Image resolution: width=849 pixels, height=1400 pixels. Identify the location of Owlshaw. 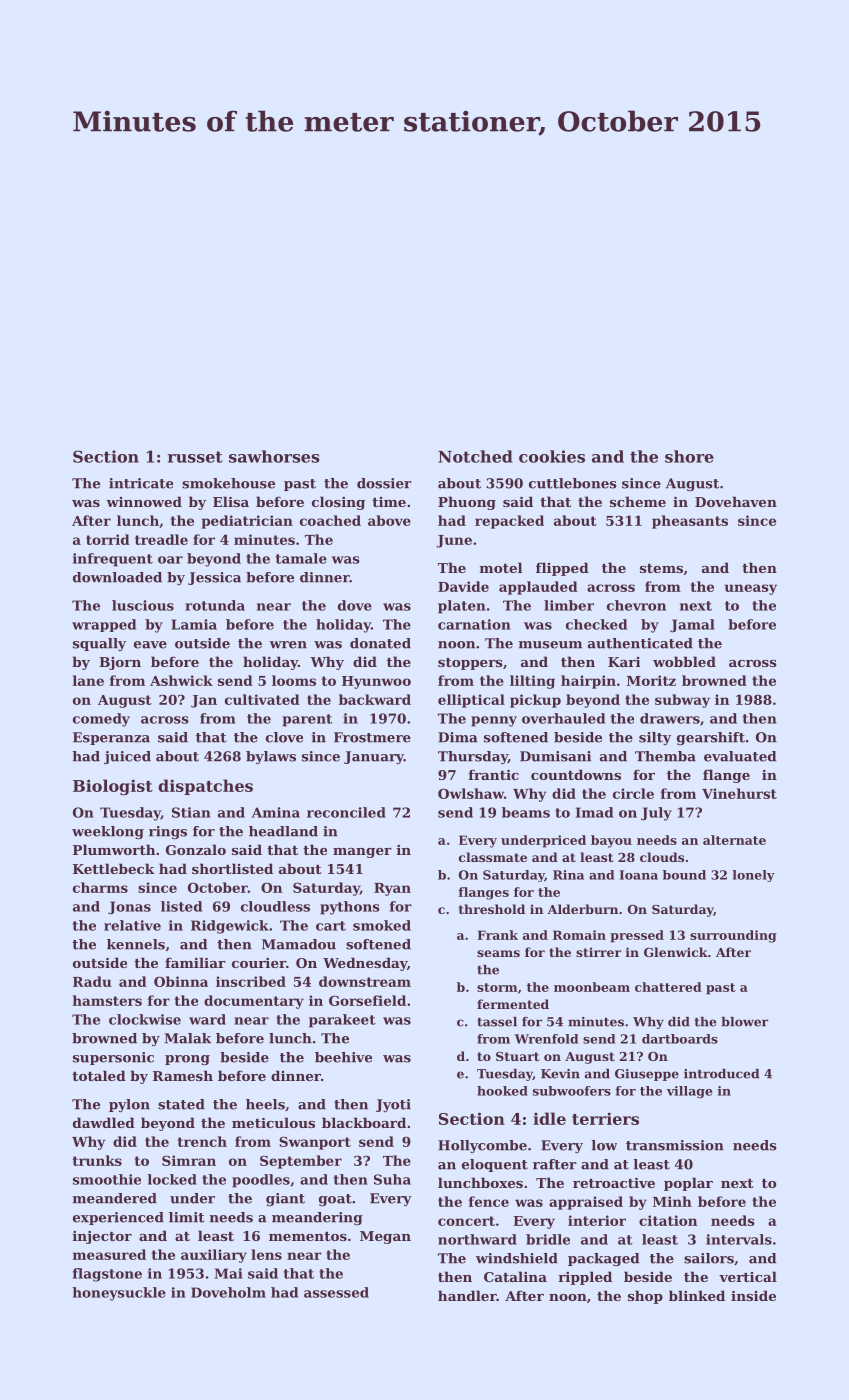
(471, 793).
